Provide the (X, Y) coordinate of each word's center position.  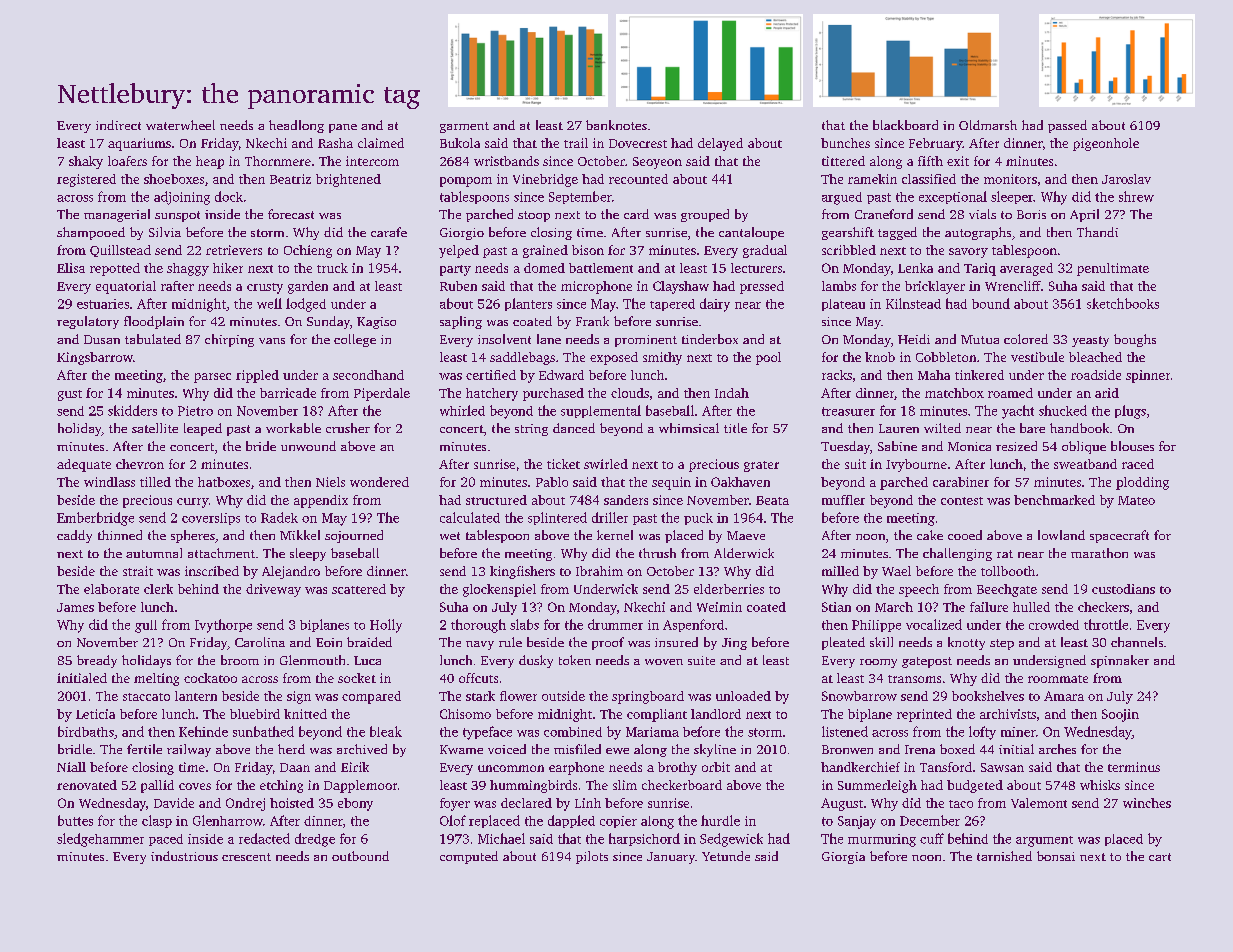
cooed (965, 535)
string (531, 430)
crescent (246, 857)
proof (608, 643)
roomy (878, 663)
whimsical (689, 428)
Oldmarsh (988, 125)
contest (962, 501)
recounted (638, 179)
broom (240, 660)
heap (210, 162)
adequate (84, 465)
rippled (257, 376)
